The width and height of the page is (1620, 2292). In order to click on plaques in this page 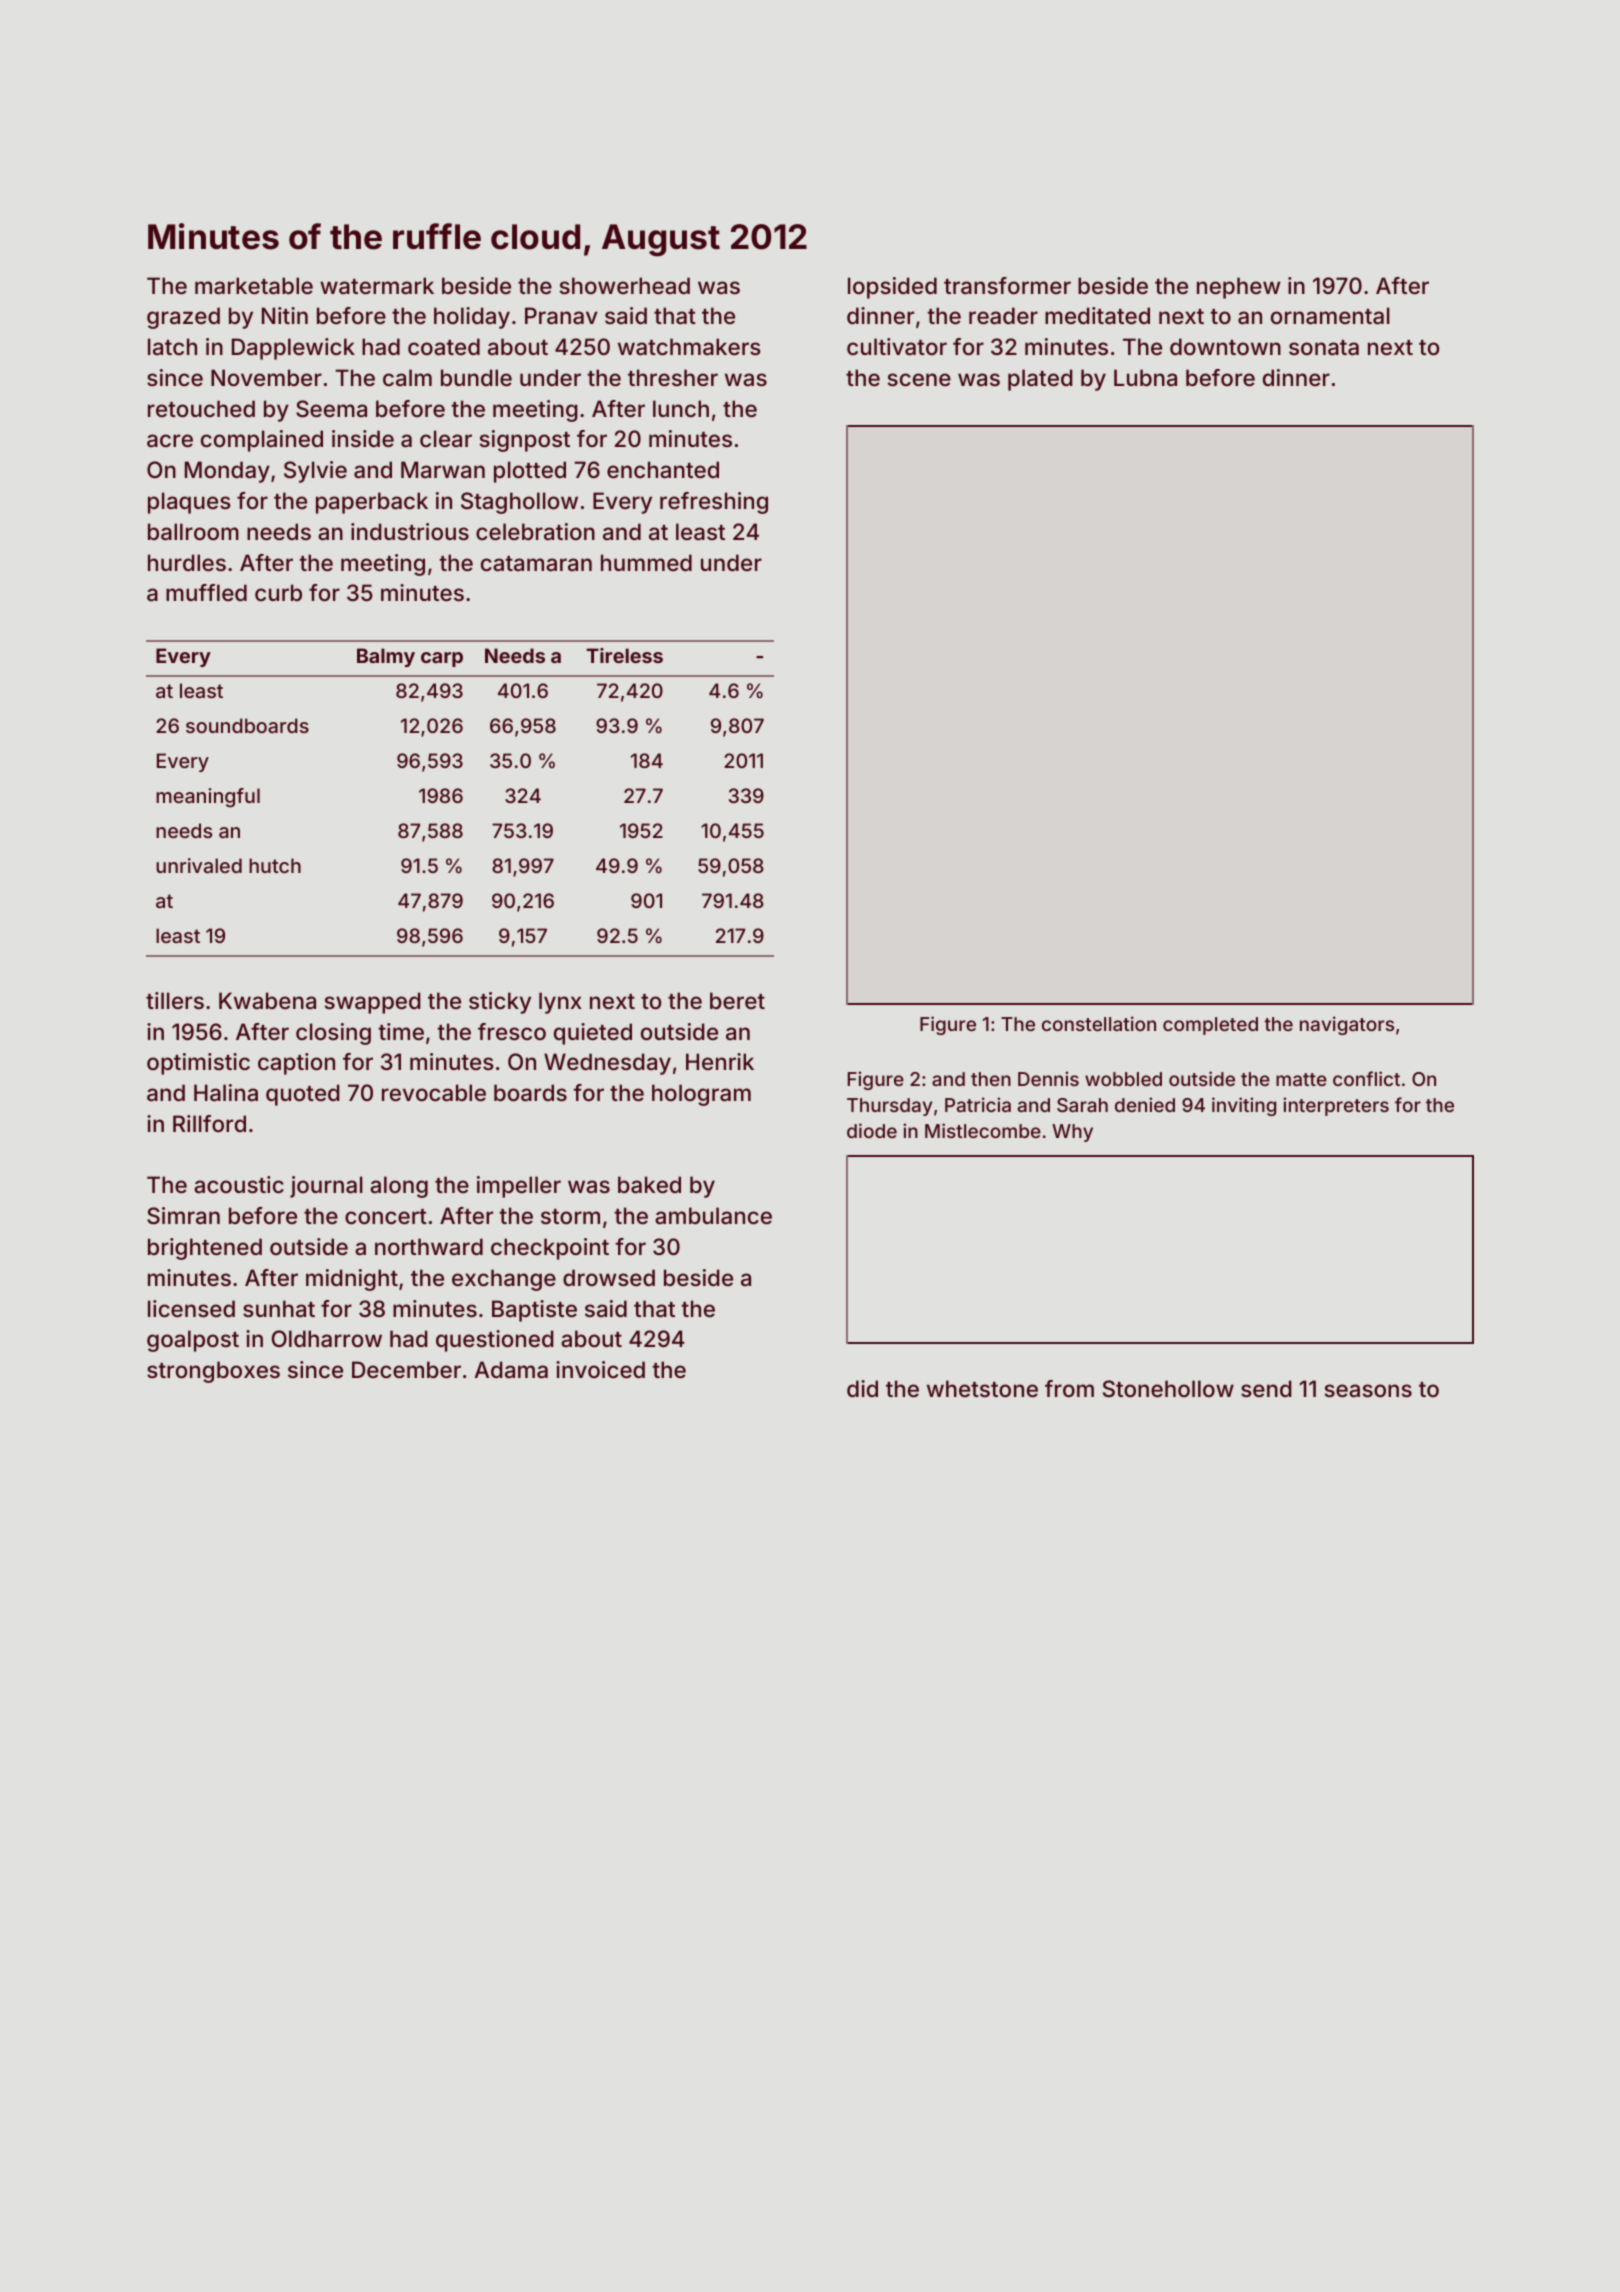, I will do `click(189, 503)`.
